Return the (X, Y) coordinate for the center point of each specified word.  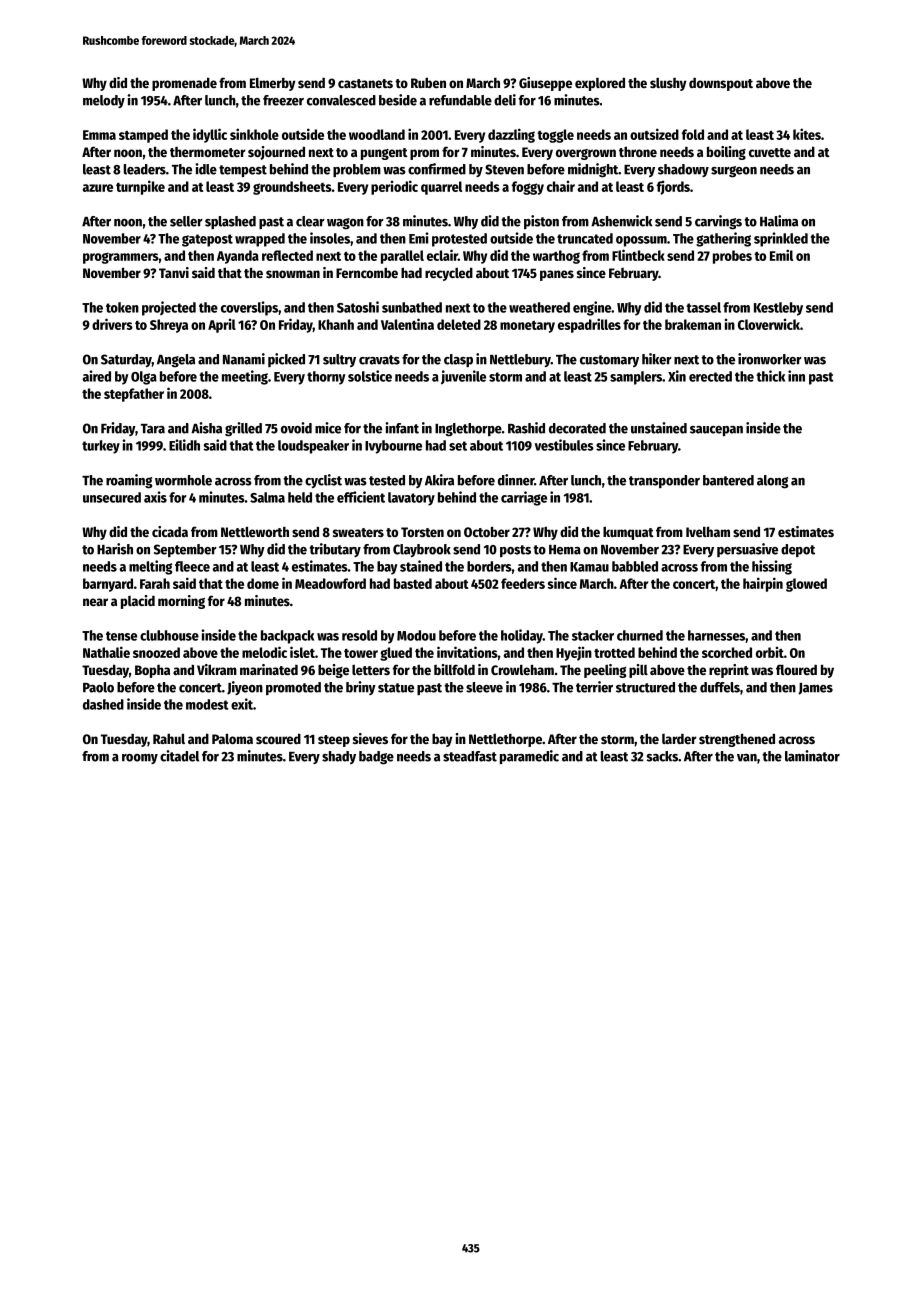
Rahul (169, 738)
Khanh (336, 324)
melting (150, 567)
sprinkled (781, 239)
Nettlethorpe (505, 740)
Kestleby (778, 309)
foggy (528, 188)
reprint (729, 671)
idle (206, 169)
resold (359, 635)
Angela (176, 361)
